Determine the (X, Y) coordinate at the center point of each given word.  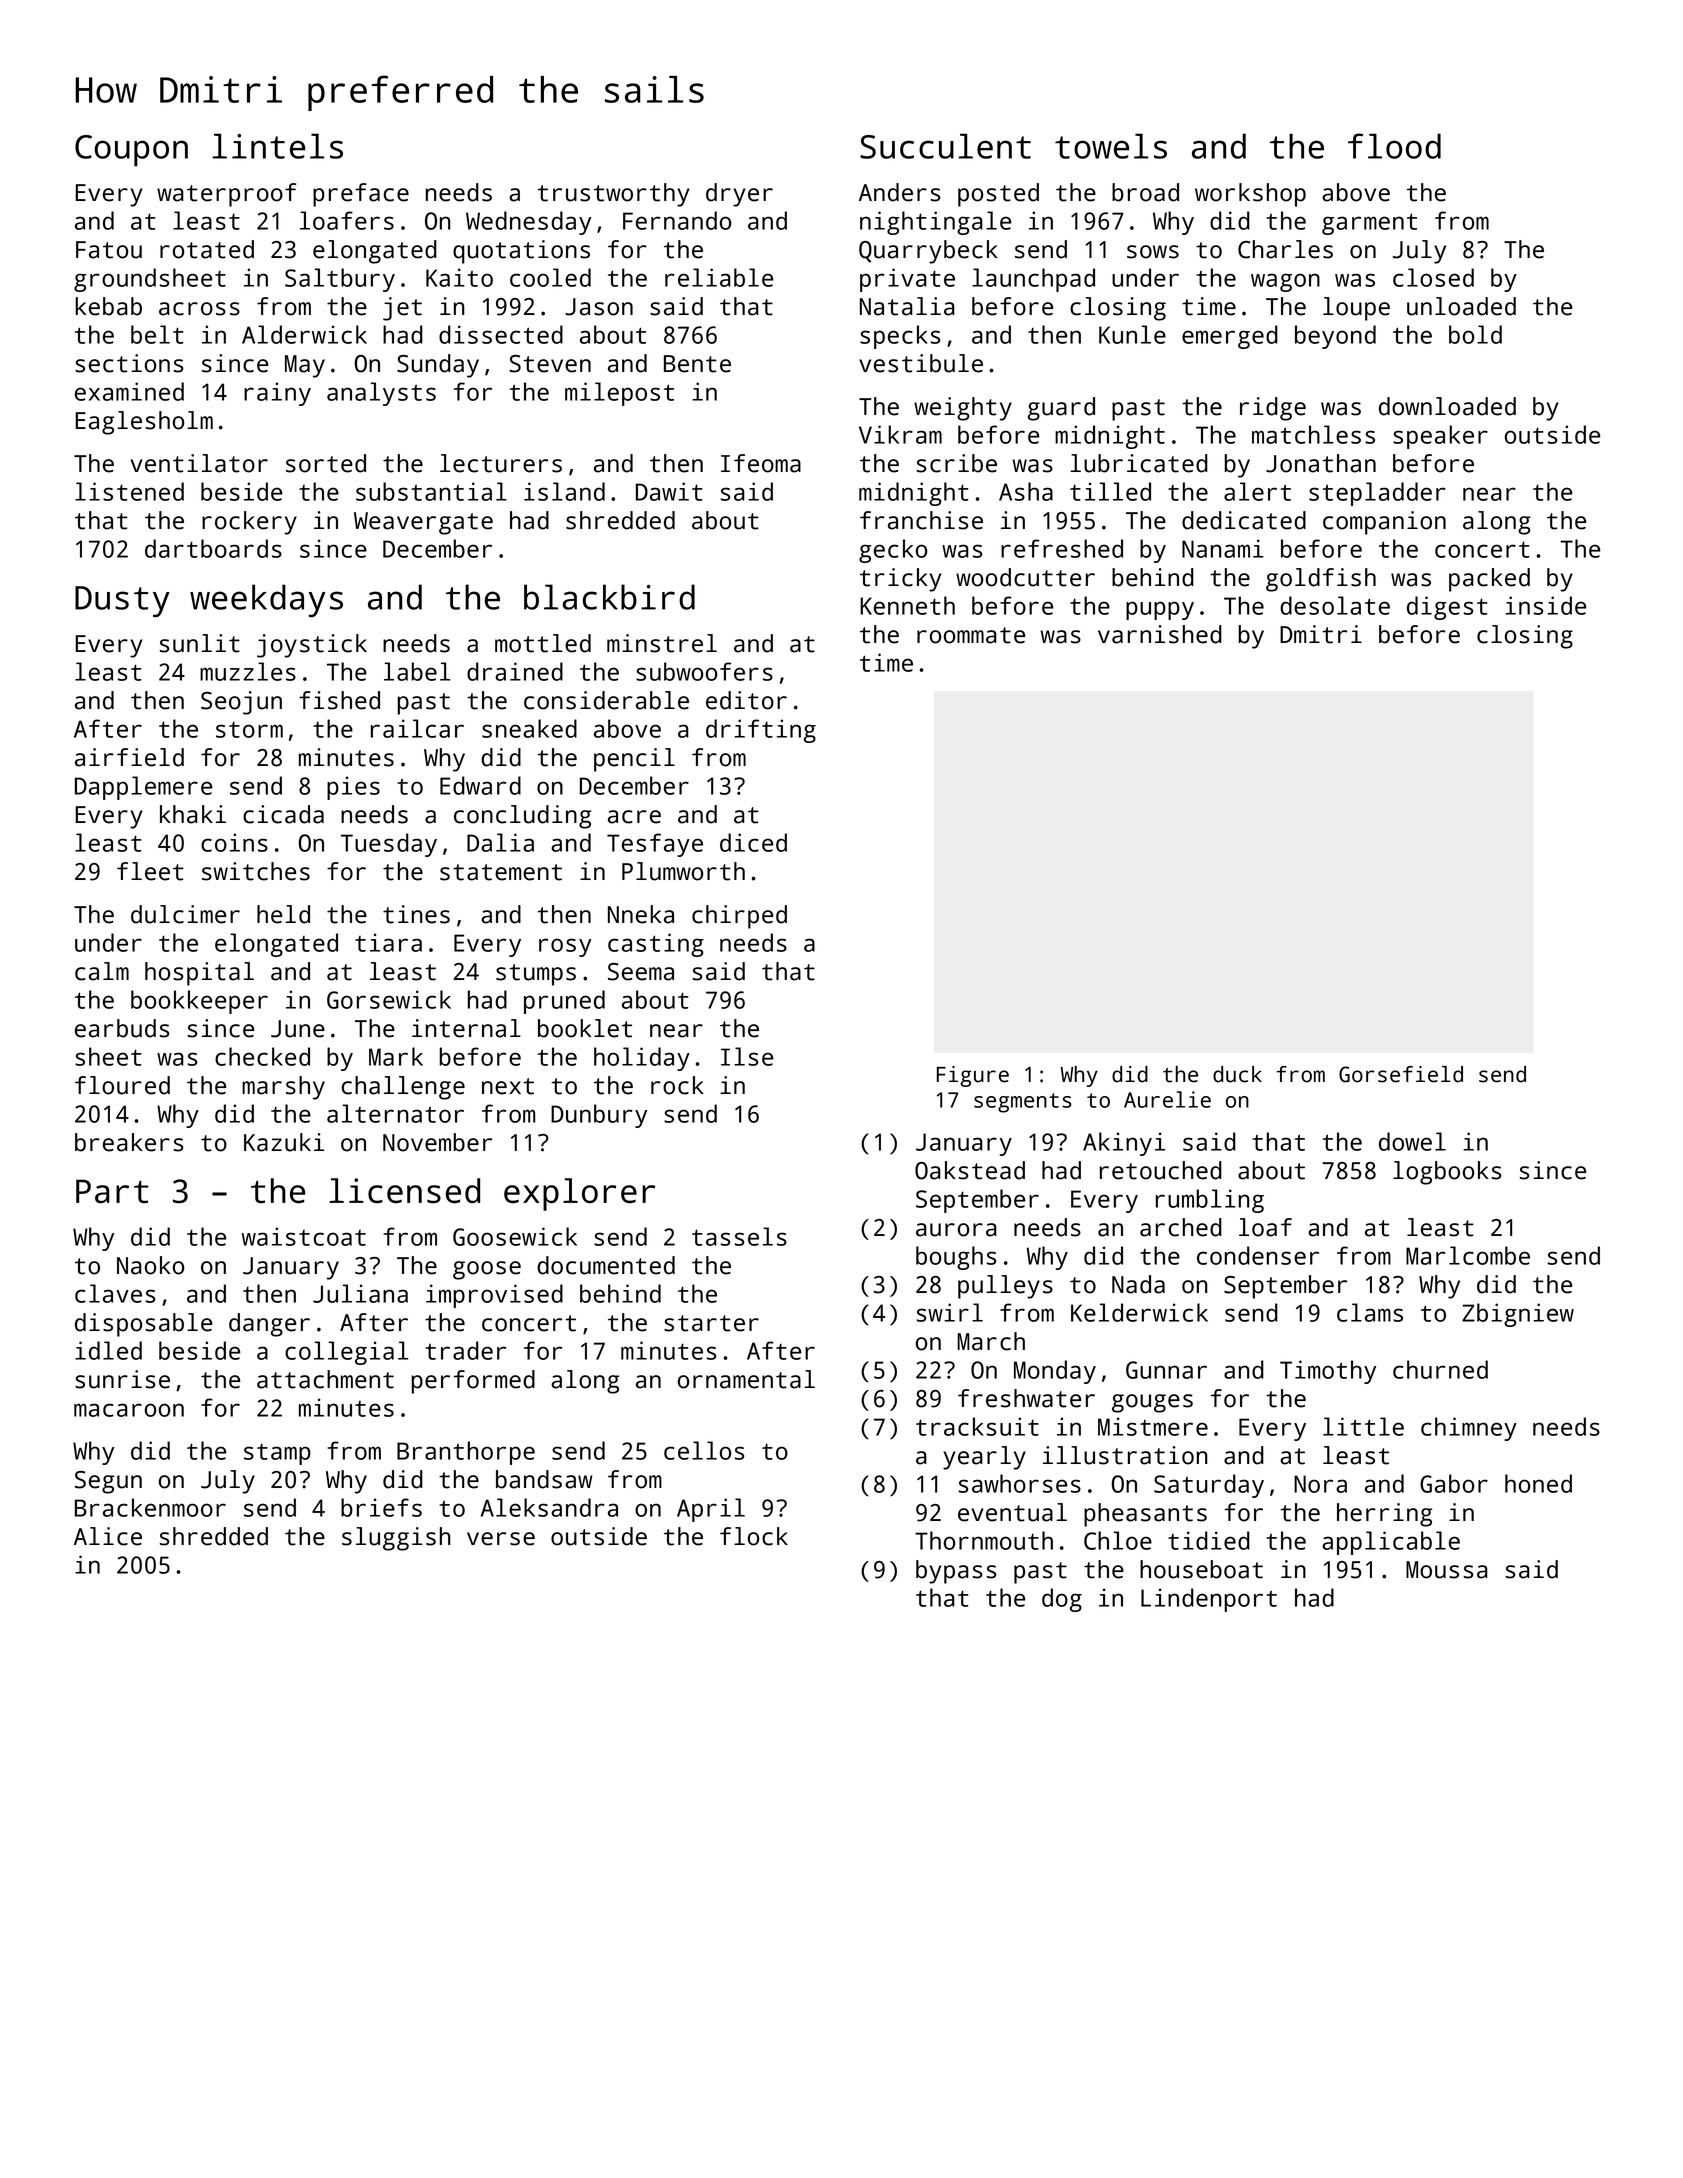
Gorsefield (1401, 1074)
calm (102, 971)
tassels (739, 1236)
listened (129, 491)
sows (1153, 252)
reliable (719, 277)
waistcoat (303, 1236)
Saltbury (340, 280)
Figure (973, 1076)
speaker (1440, 437)
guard (1061, 409)
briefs (381, 1507)
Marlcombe (1468, 1255)
